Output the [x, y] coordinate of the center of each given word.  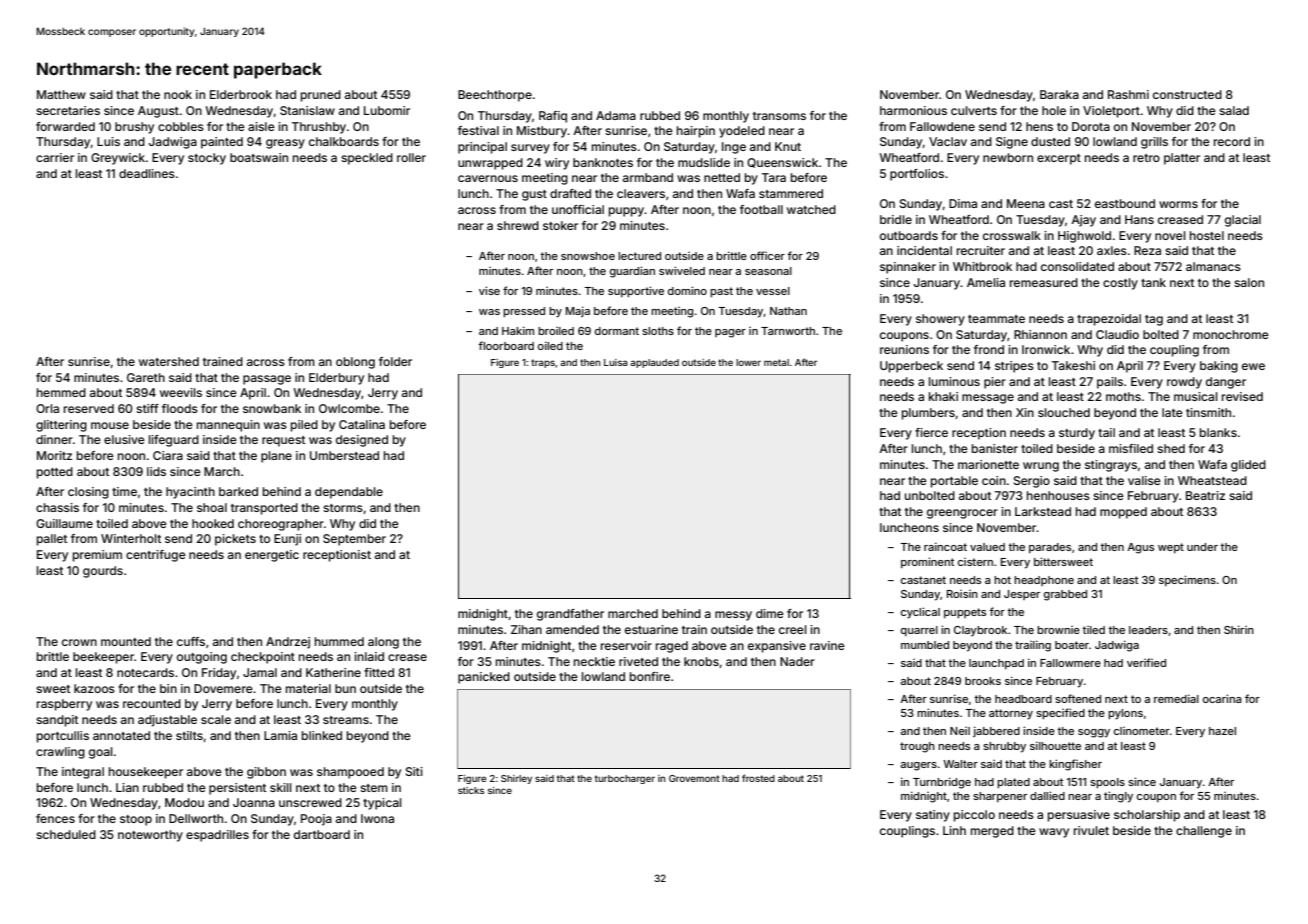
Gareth [146, 377]
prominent [927, 562]
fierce [931, 432]
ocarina [1222, 698]
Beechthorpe [495, 96]
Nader [797, 661]
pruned [321, 96]
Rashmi [1128, 94]
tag [1154, 320]
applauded [654, 363]
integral [83, 773]
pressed [524, 312]
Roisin [962, 594]
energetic [272, 556]
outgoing [202, 658]
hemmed [61, 392]
